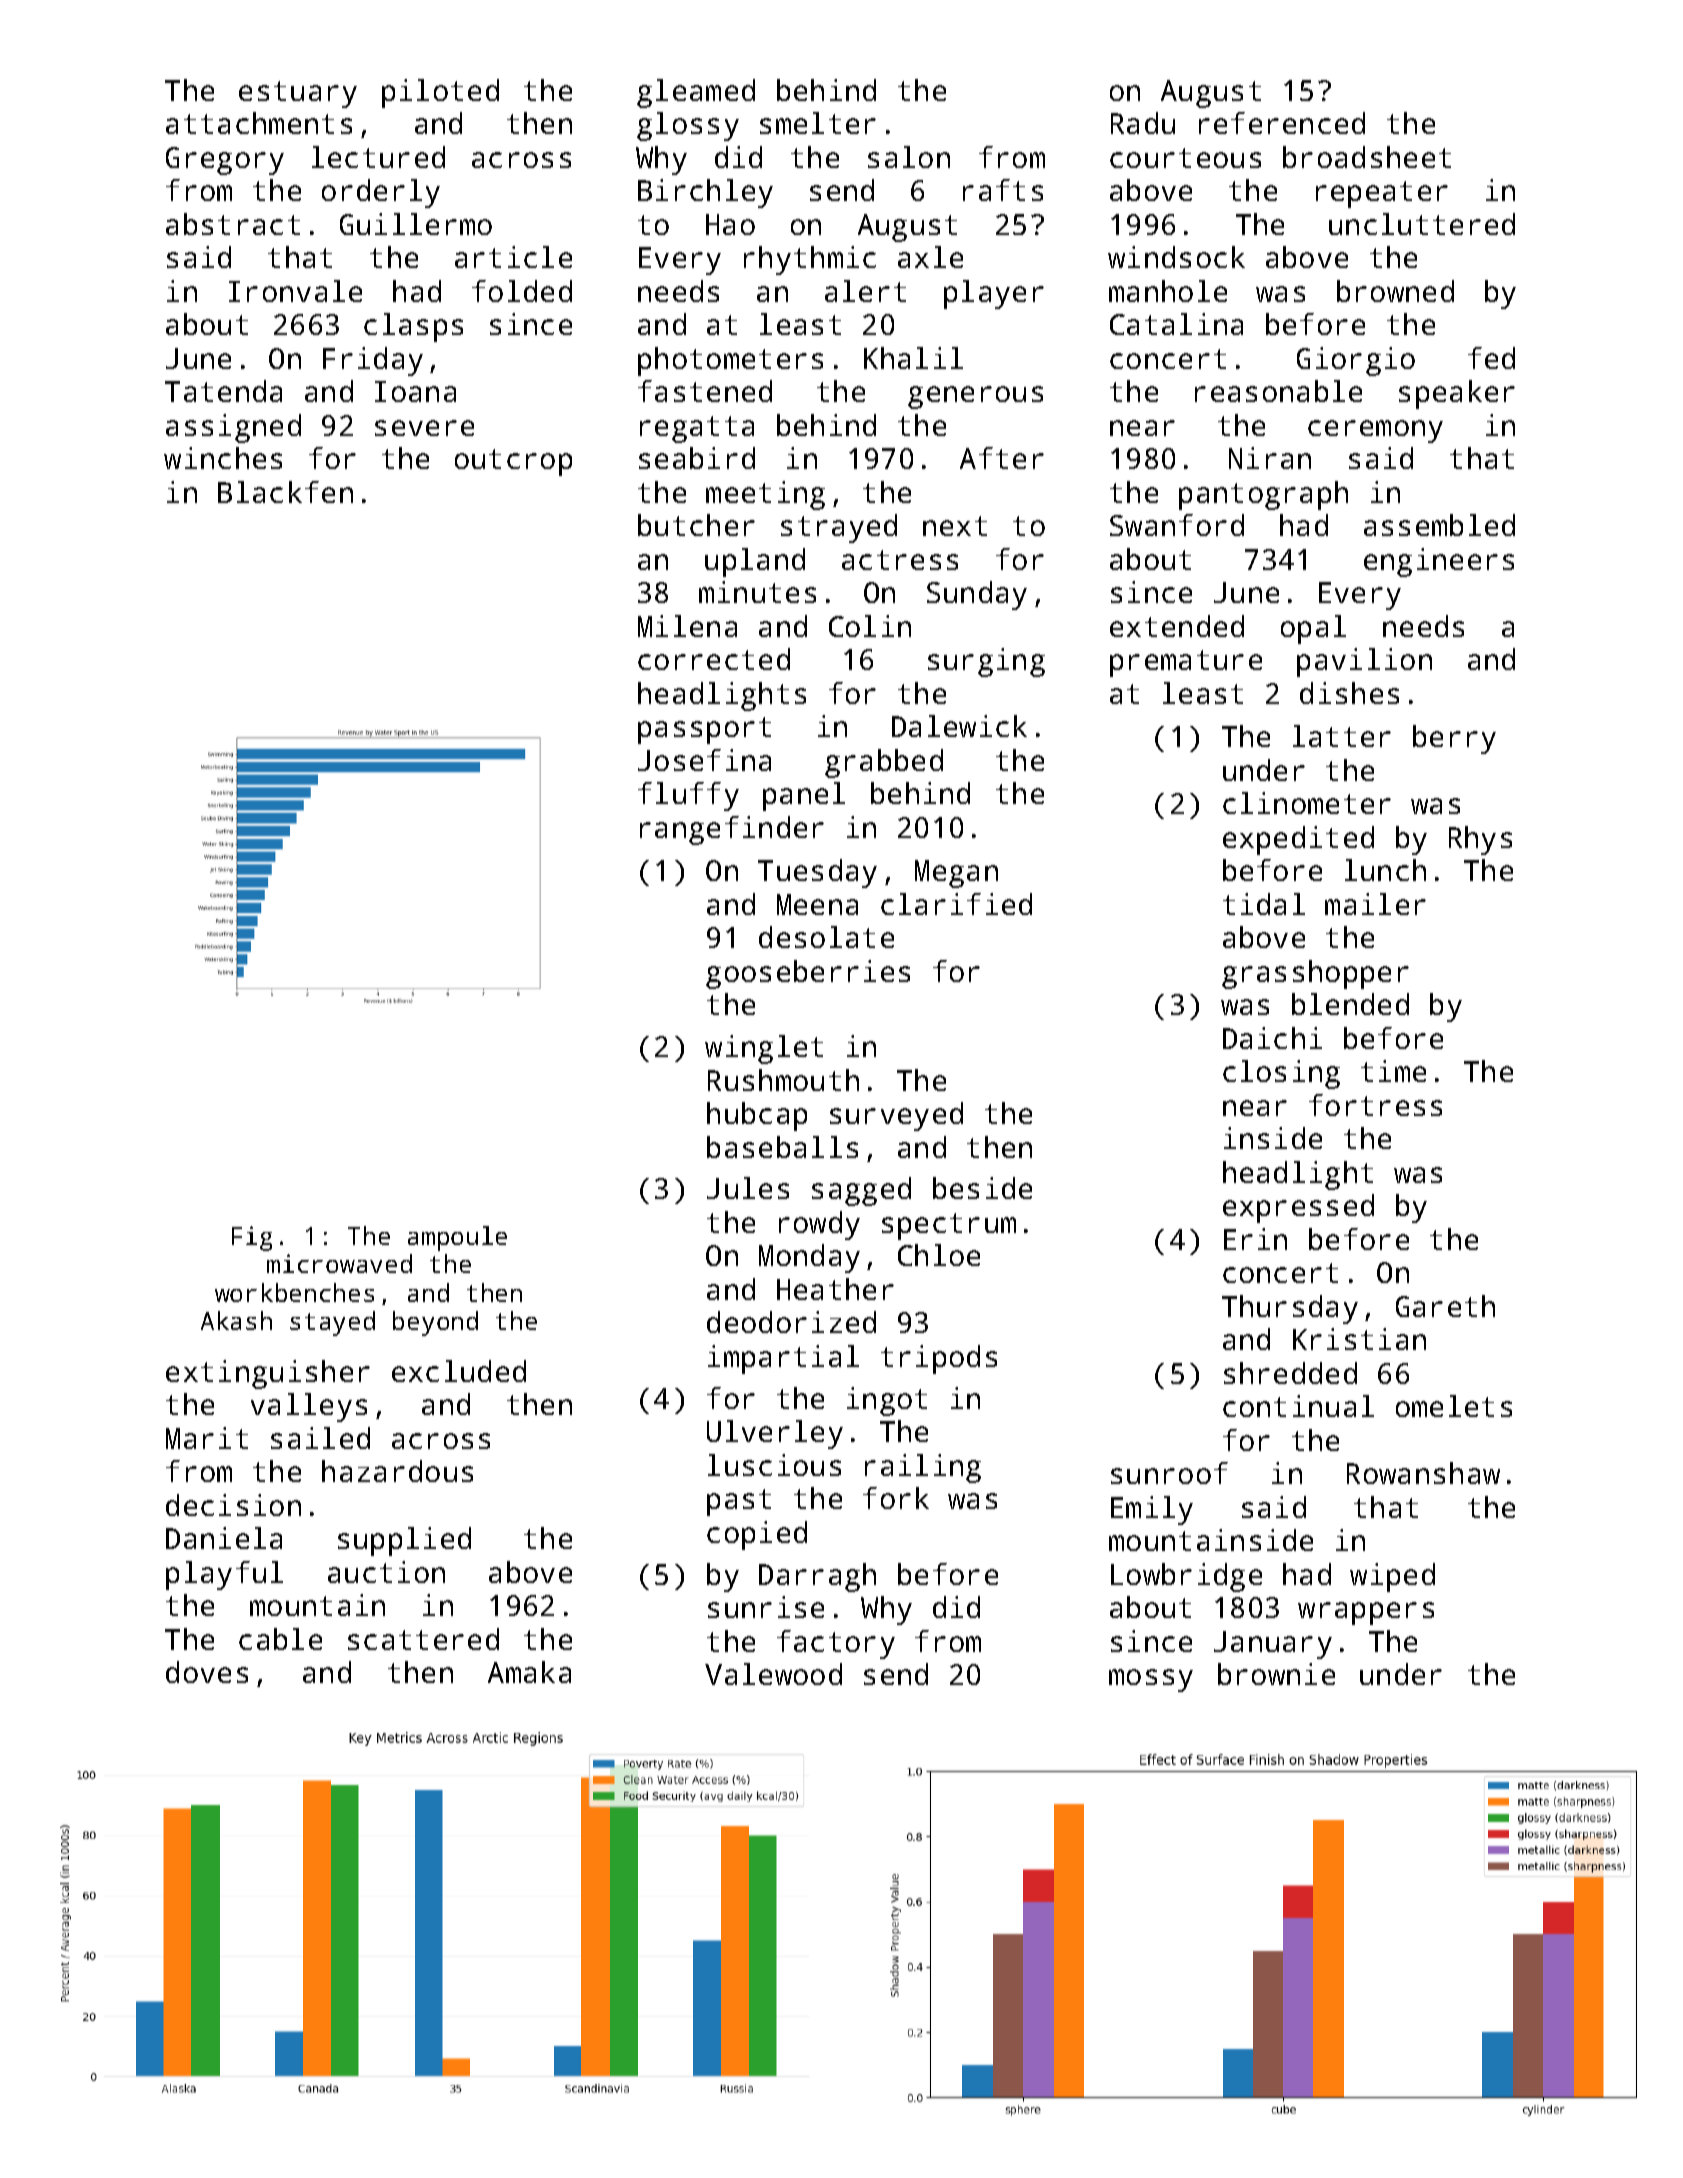 This screenshot has width=1683, height=2178. Describe the element at coordinates (884, 763) in the screenshot. I see `grabbed` at that location.
